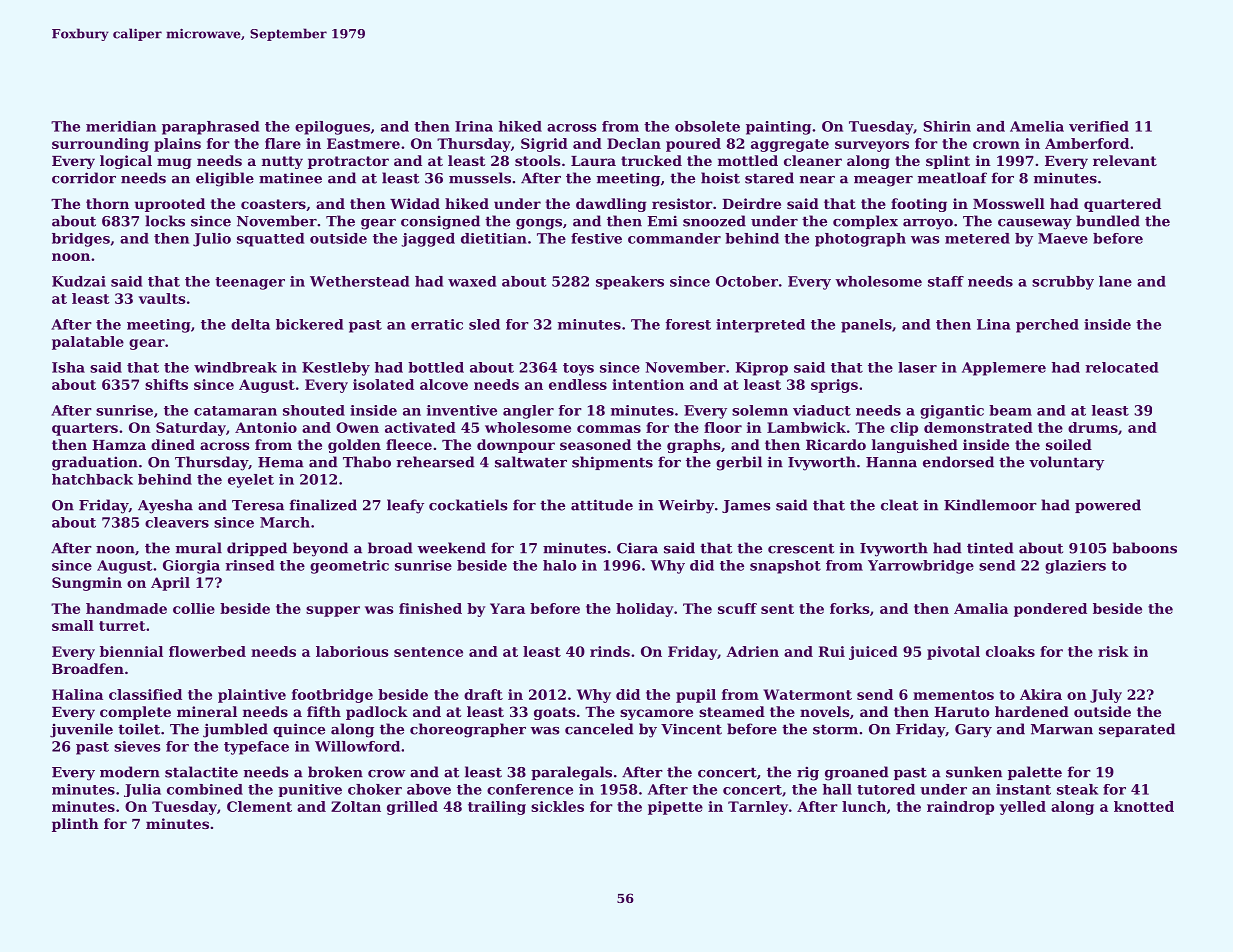 The height and width of the image is (952, 1233). Describe the element at coordinates (484, 324) in the image. I see `sled` at that location.
